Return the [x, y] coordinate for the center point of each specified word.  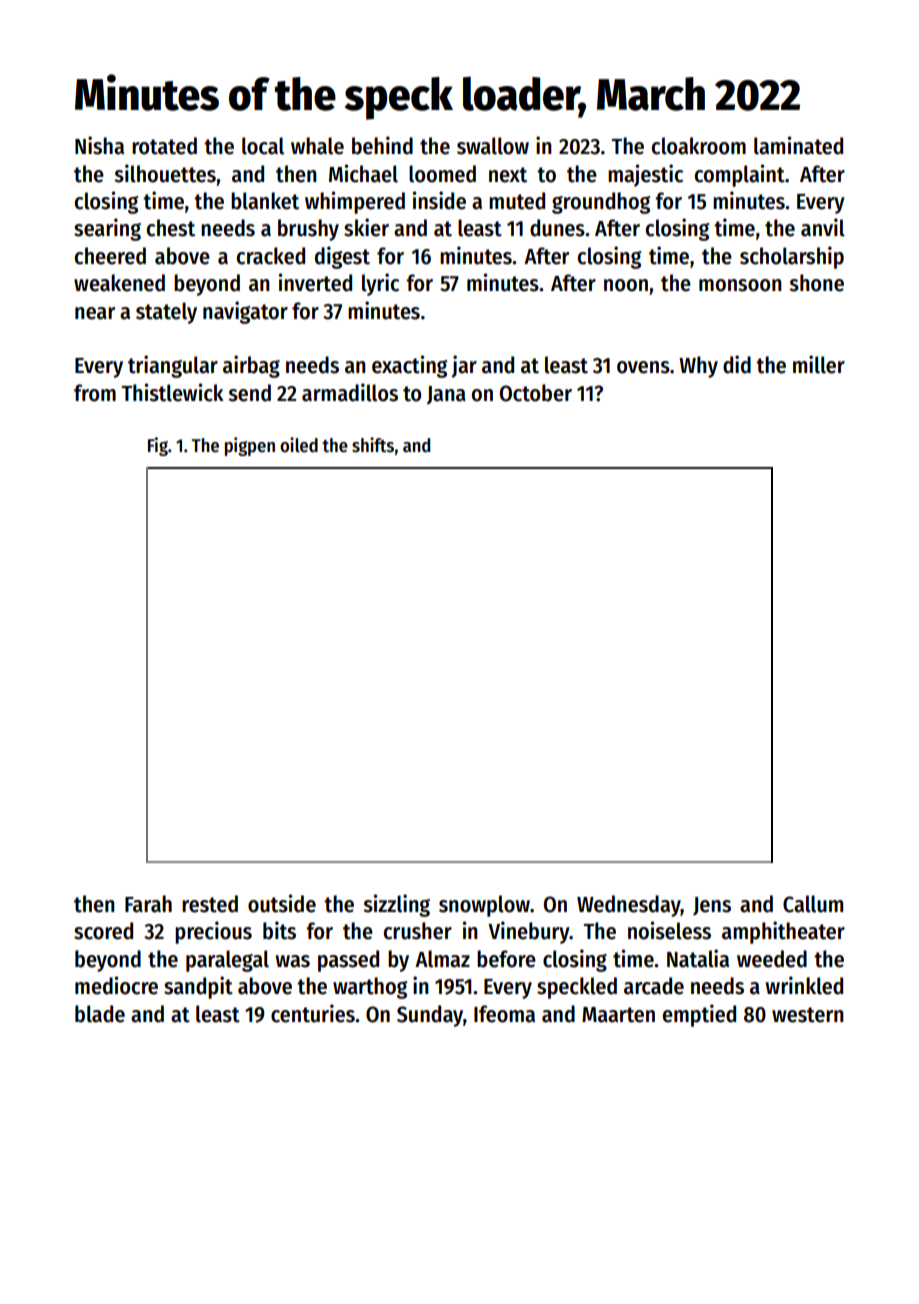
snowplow [484, 906]
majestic [645, 175]
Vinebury [528, 932]
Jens [712, 906]
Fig [158, 446]
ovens [643, 367]
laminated [798, 145]
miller [819, 364]
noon [626, 285]
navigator [245, 312]
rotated [164, 146]
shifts [373, 445]
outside [282, 903]
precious [213, 932]
